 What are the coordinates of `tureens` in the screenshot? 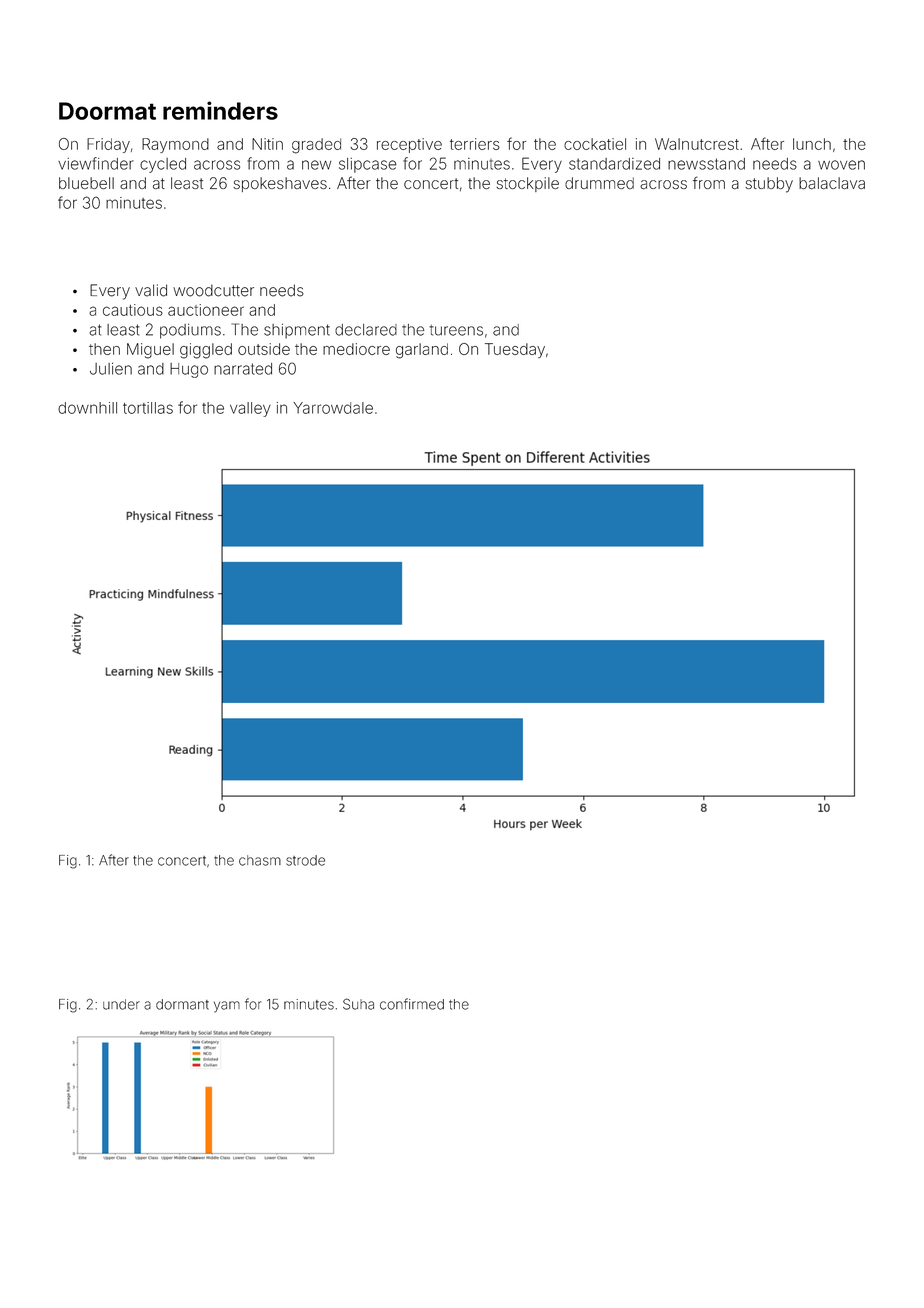 It's located at (456, 330).
